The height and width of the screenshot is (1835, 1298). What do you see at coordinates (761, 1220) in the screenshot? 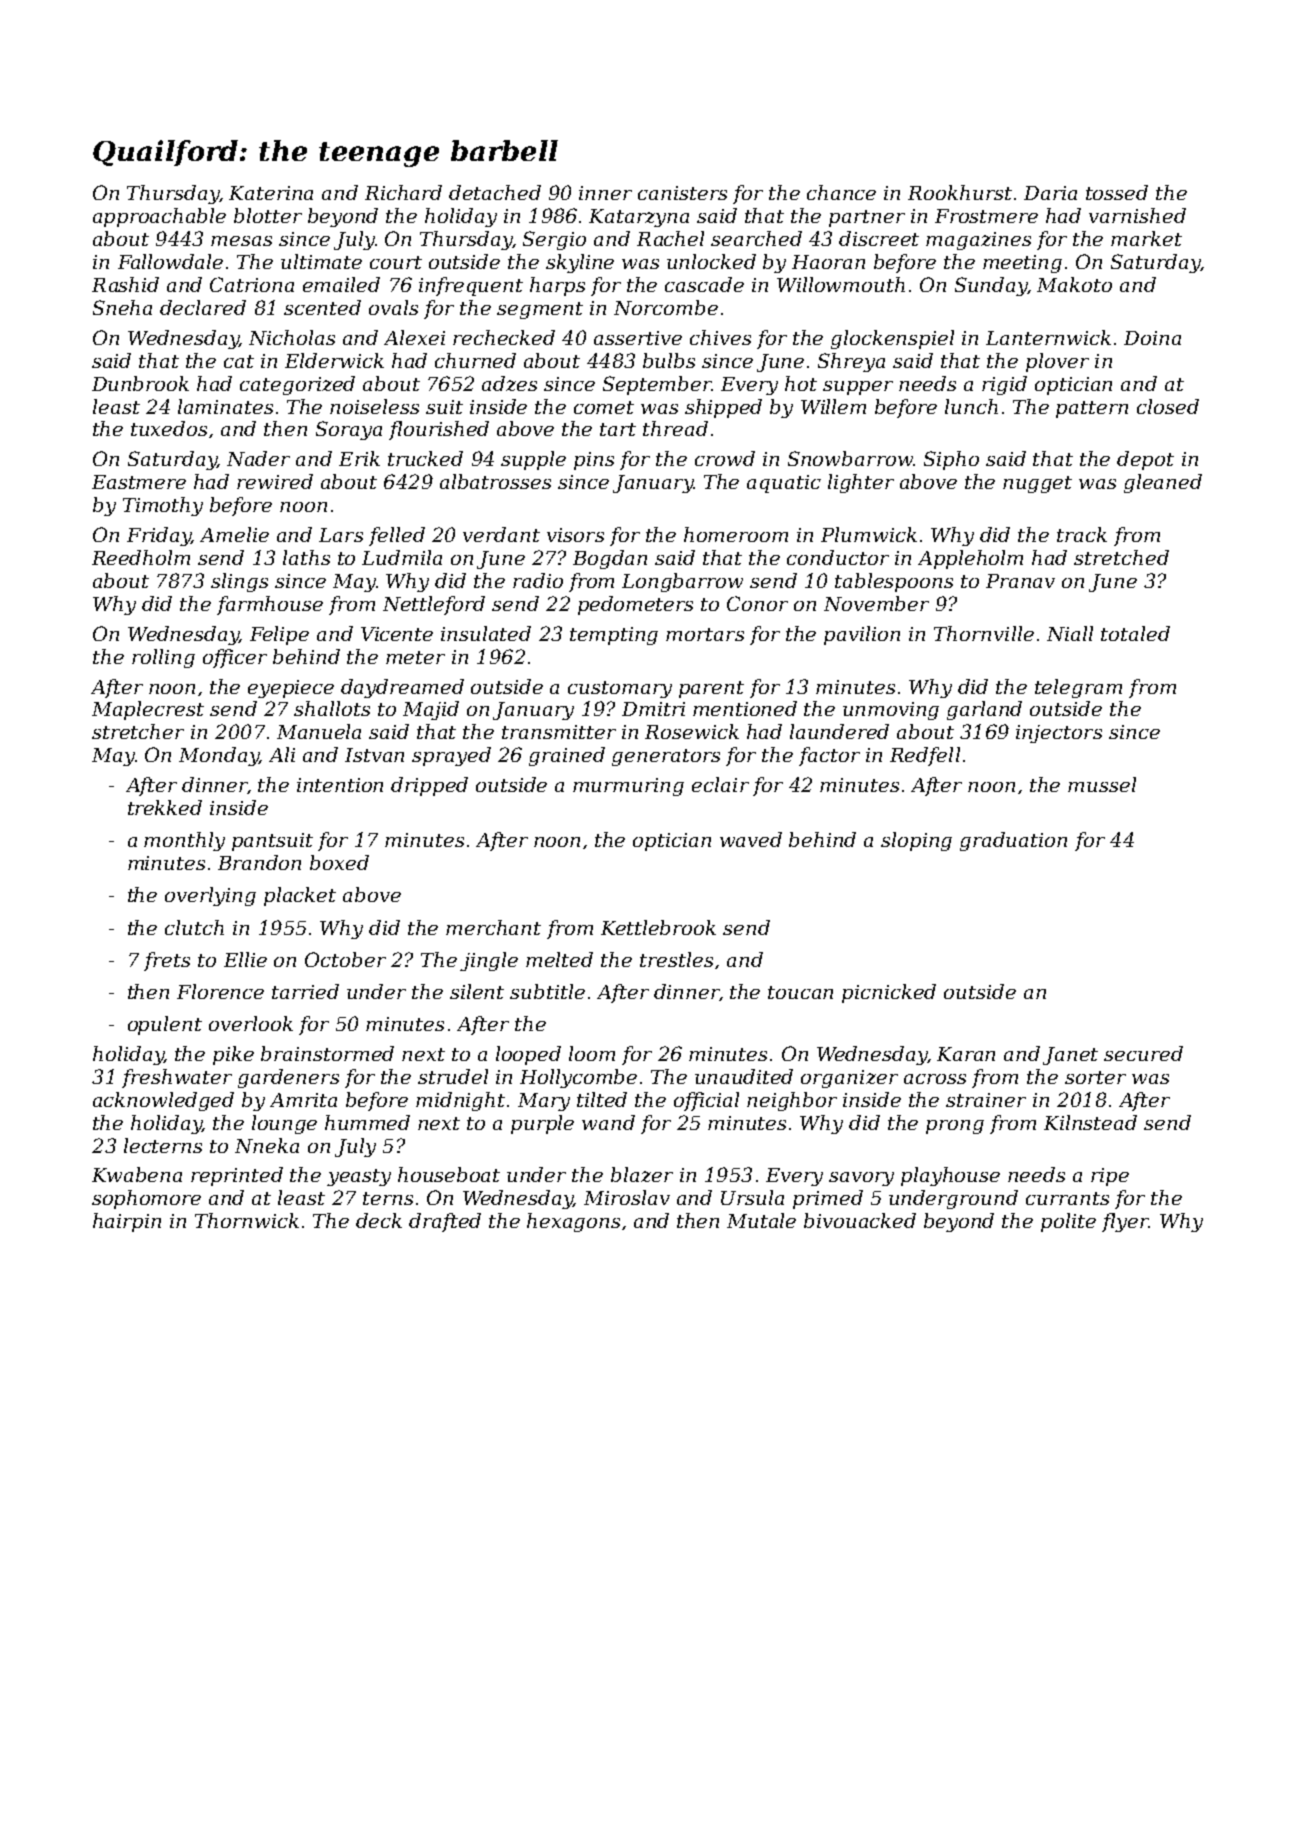
I see `Mutale` at bounding box center [761, 1220].
